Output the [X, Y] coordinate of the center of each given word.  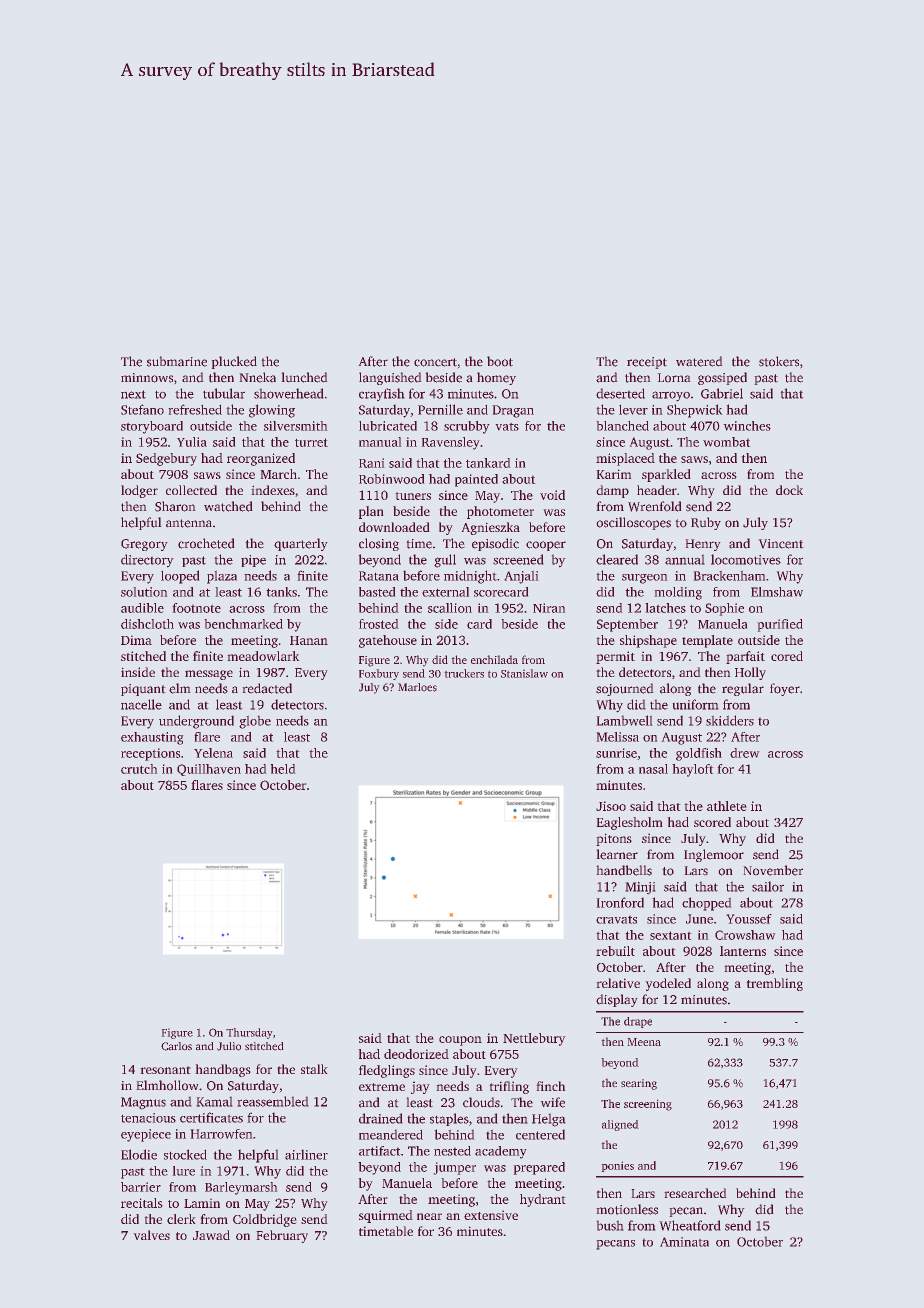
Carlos [176, 1046]
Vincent [781, 544]
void [552, 495]
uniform [695, 704]
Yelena [213, 753]
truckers [464, 673]
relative [618, 983]
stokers [779, 361]
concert [435, 362]
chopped [707, 904]
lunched [304, 377]
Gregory [144, 545]
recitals [142, 1203]
